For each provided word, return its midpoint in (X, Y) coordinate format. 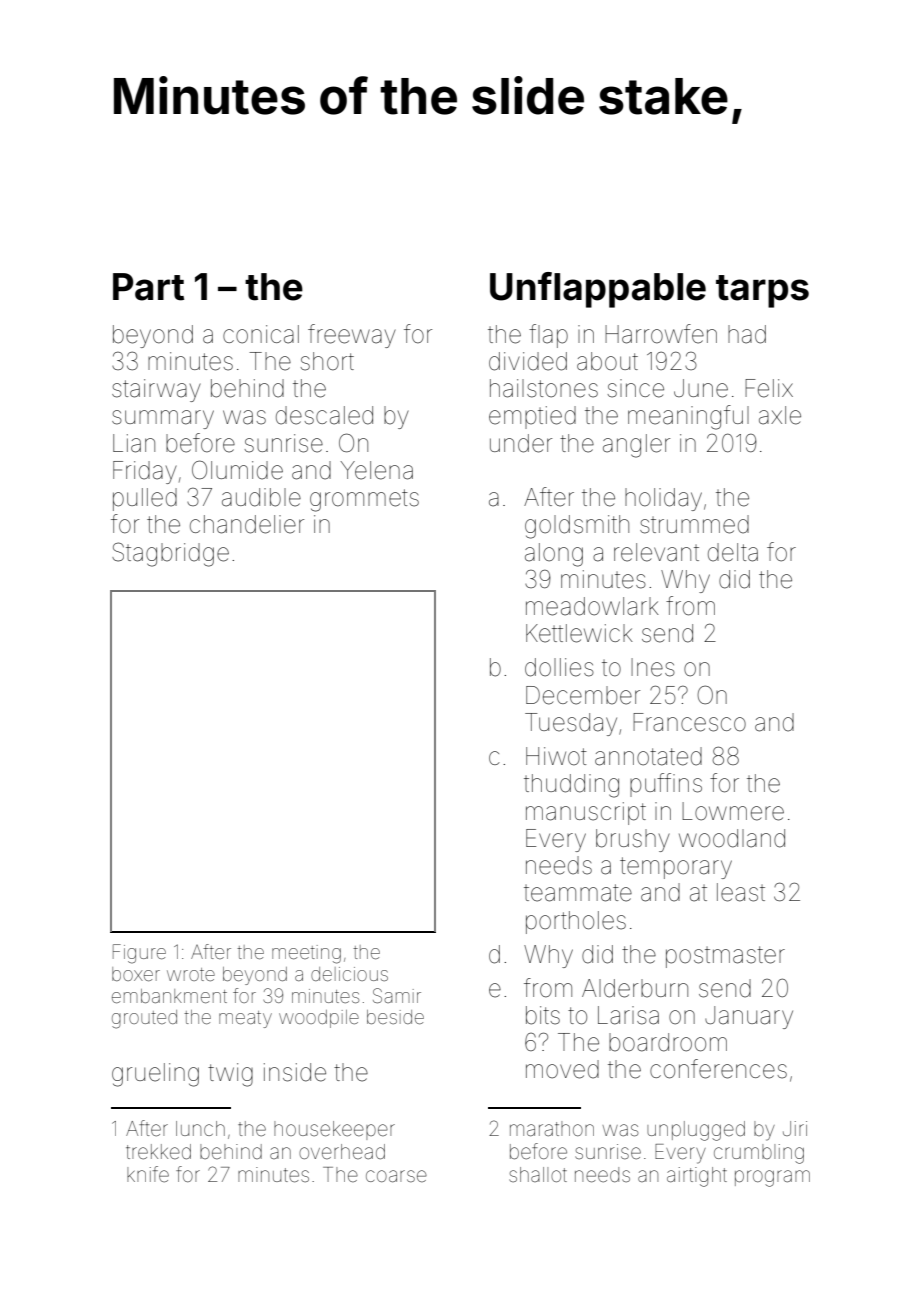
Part (148, 287)
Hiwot (556, 756)
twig (230, 1075)
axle (780, 415)
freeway (352, 336)
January (749, 1017)
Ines (653, 667)
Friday (145, 472)
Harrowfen (661, 334)
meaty (245, 1019)
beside (395, 1017)
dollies (559, 667)
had (747, 334)
